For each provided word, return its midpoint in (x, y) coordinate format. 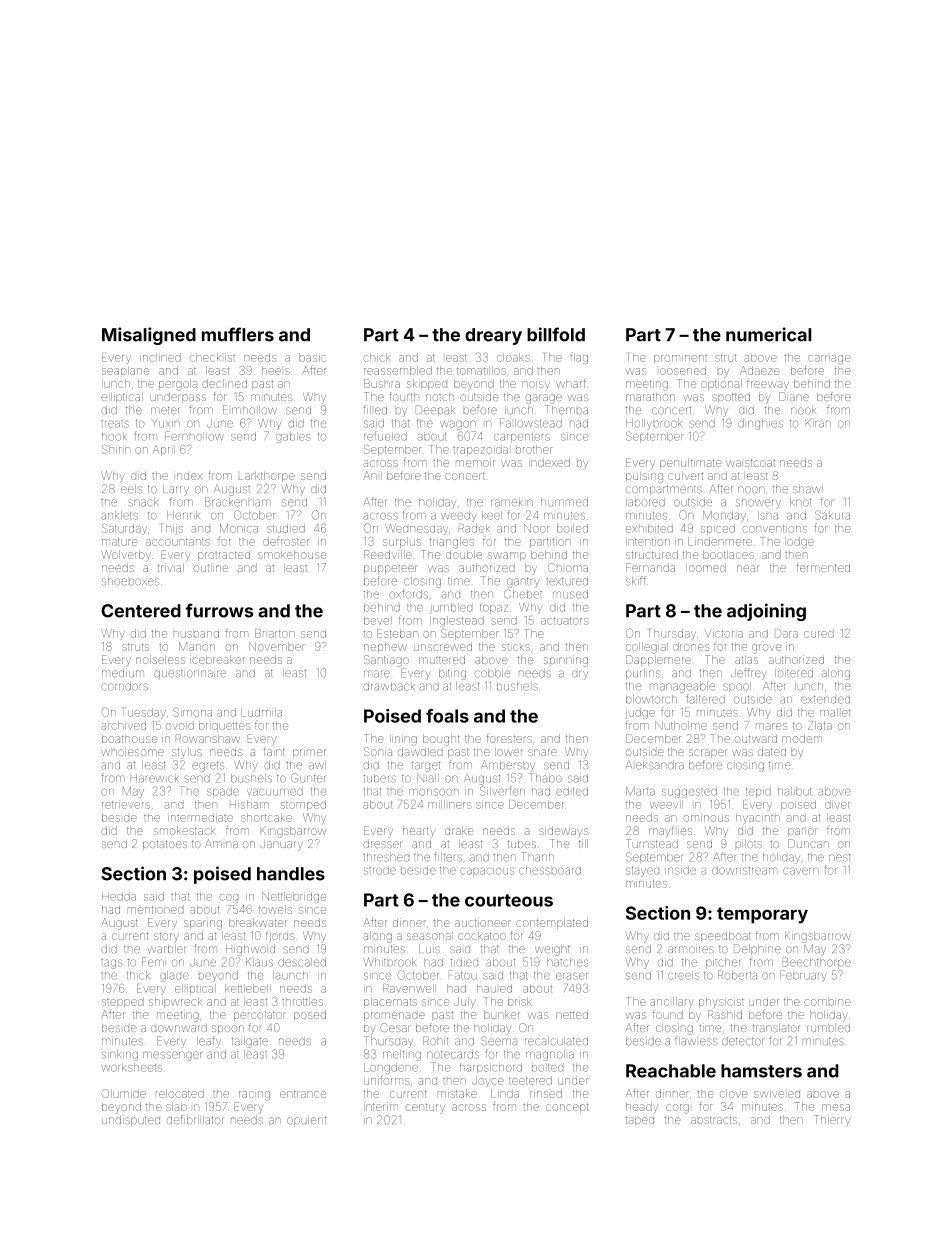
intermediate (200, 817)
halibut (795, 791)
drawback (389, 686)
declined (224, 384)
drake (459, 831)
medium (123, 673)
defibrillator (195, 1119)
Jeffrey (749, 674)
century (425, 1107)
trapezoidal (480, 450)
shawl (808, 489)
